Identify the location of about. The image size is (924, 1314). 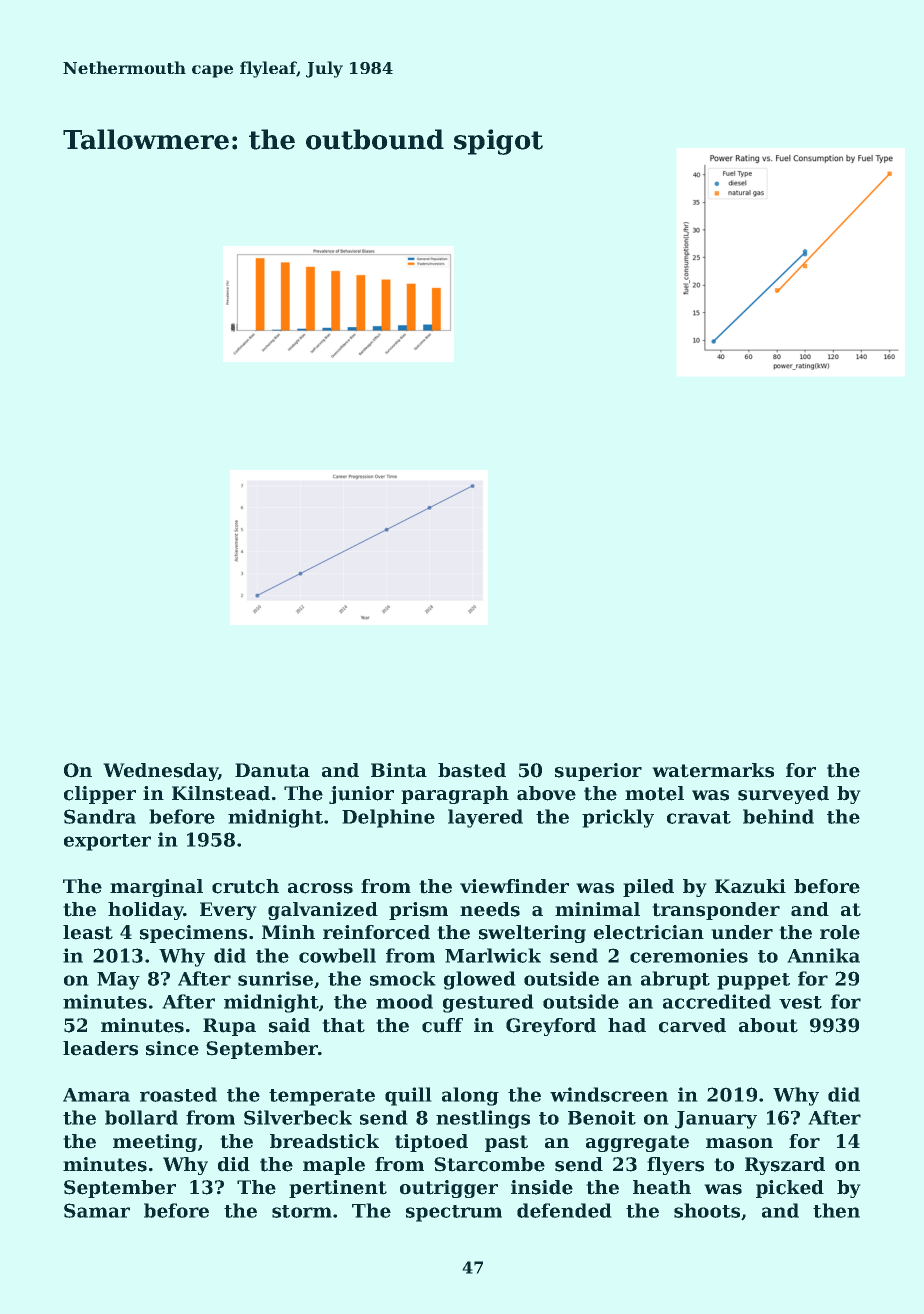
(768, 1025).
